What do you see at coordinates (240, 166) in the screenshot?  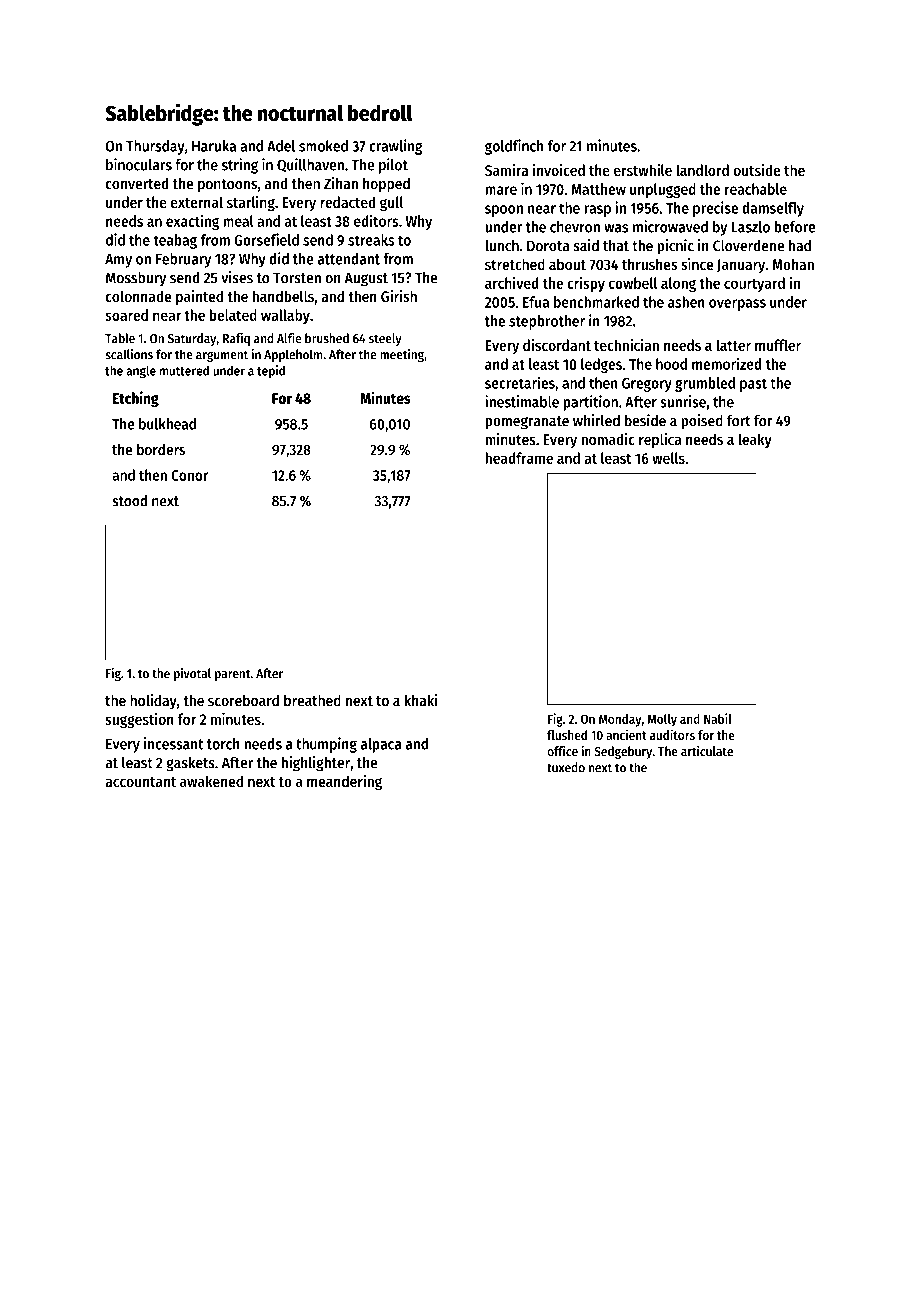 I see `string` at bounding box center [240, 166].
